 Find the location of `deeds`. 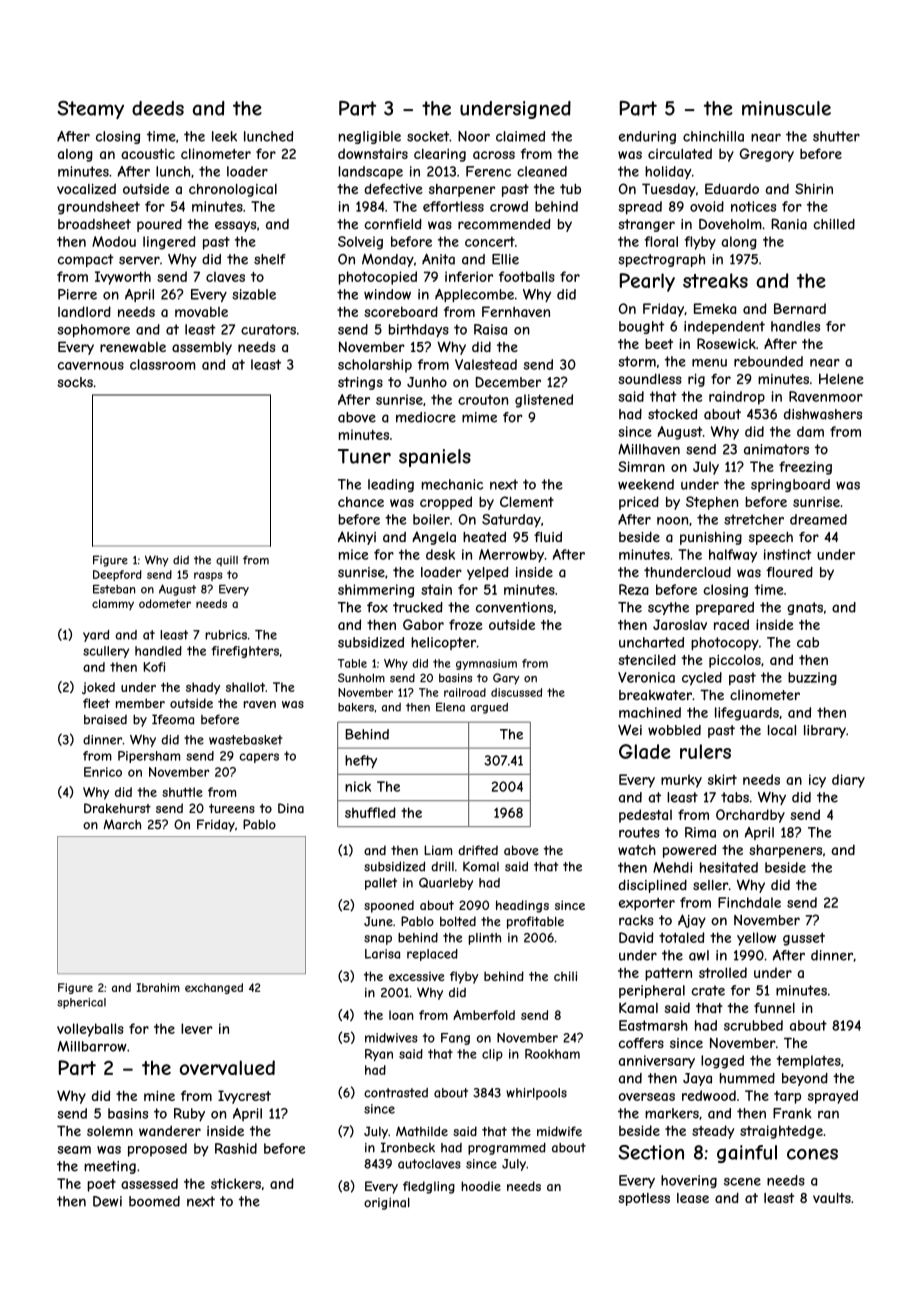

deeds is located at coordinates (158, 108).
